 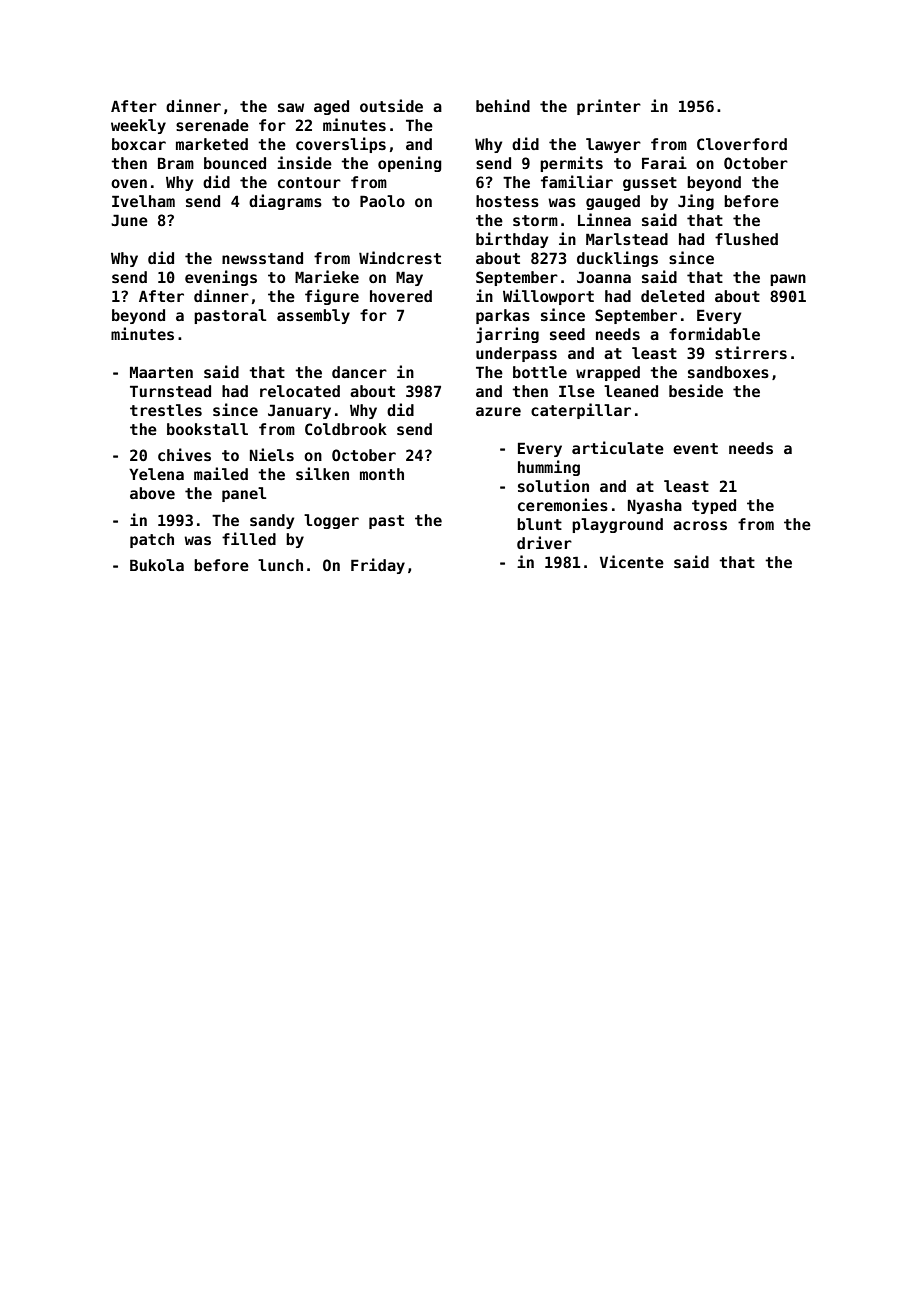 I want to click on hostess, so click(x=507, y=201).
